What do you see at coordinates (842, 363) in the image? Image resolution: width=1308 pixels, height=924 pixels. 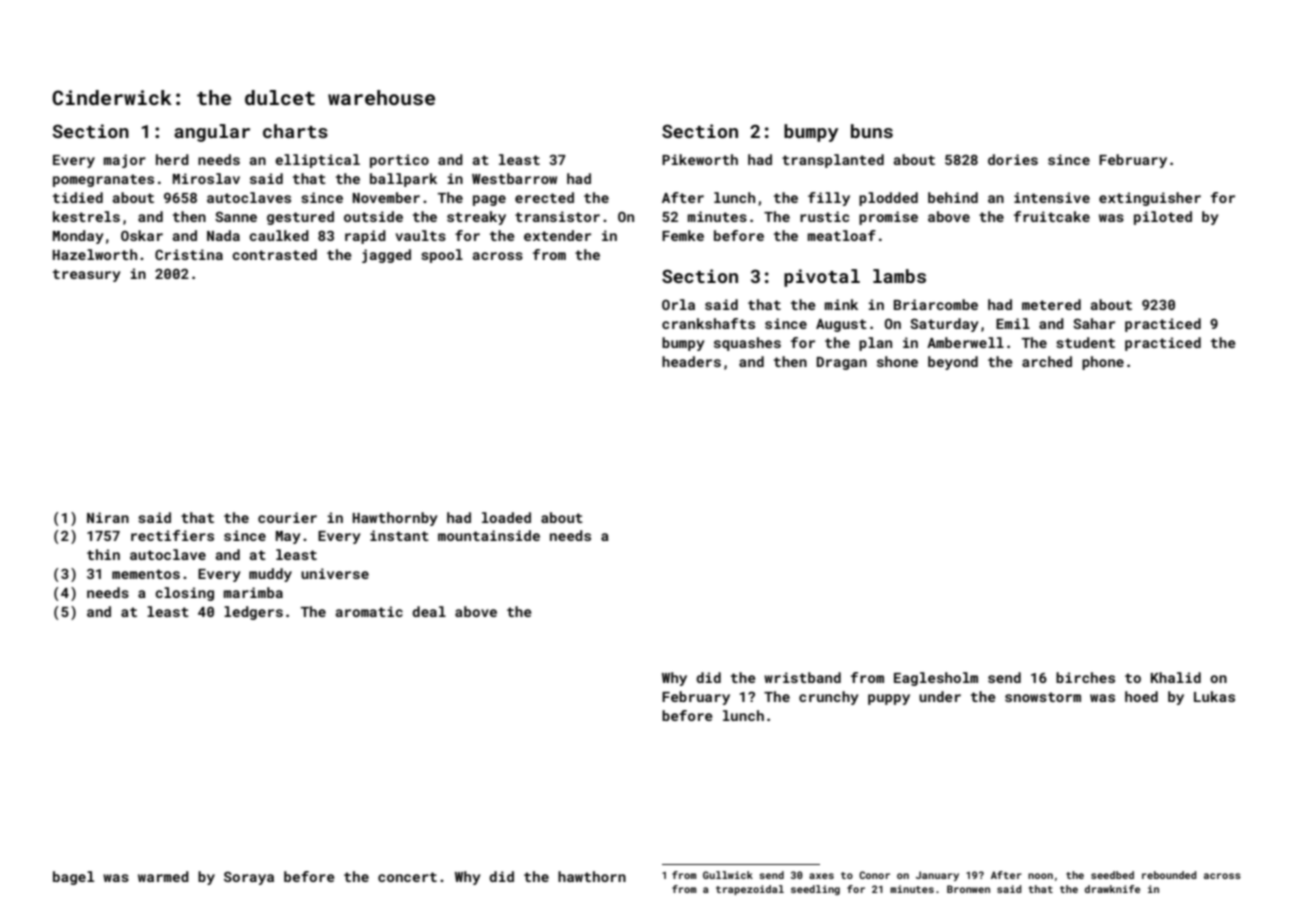 I see `Dragan` at bounding box center [842, 363].
